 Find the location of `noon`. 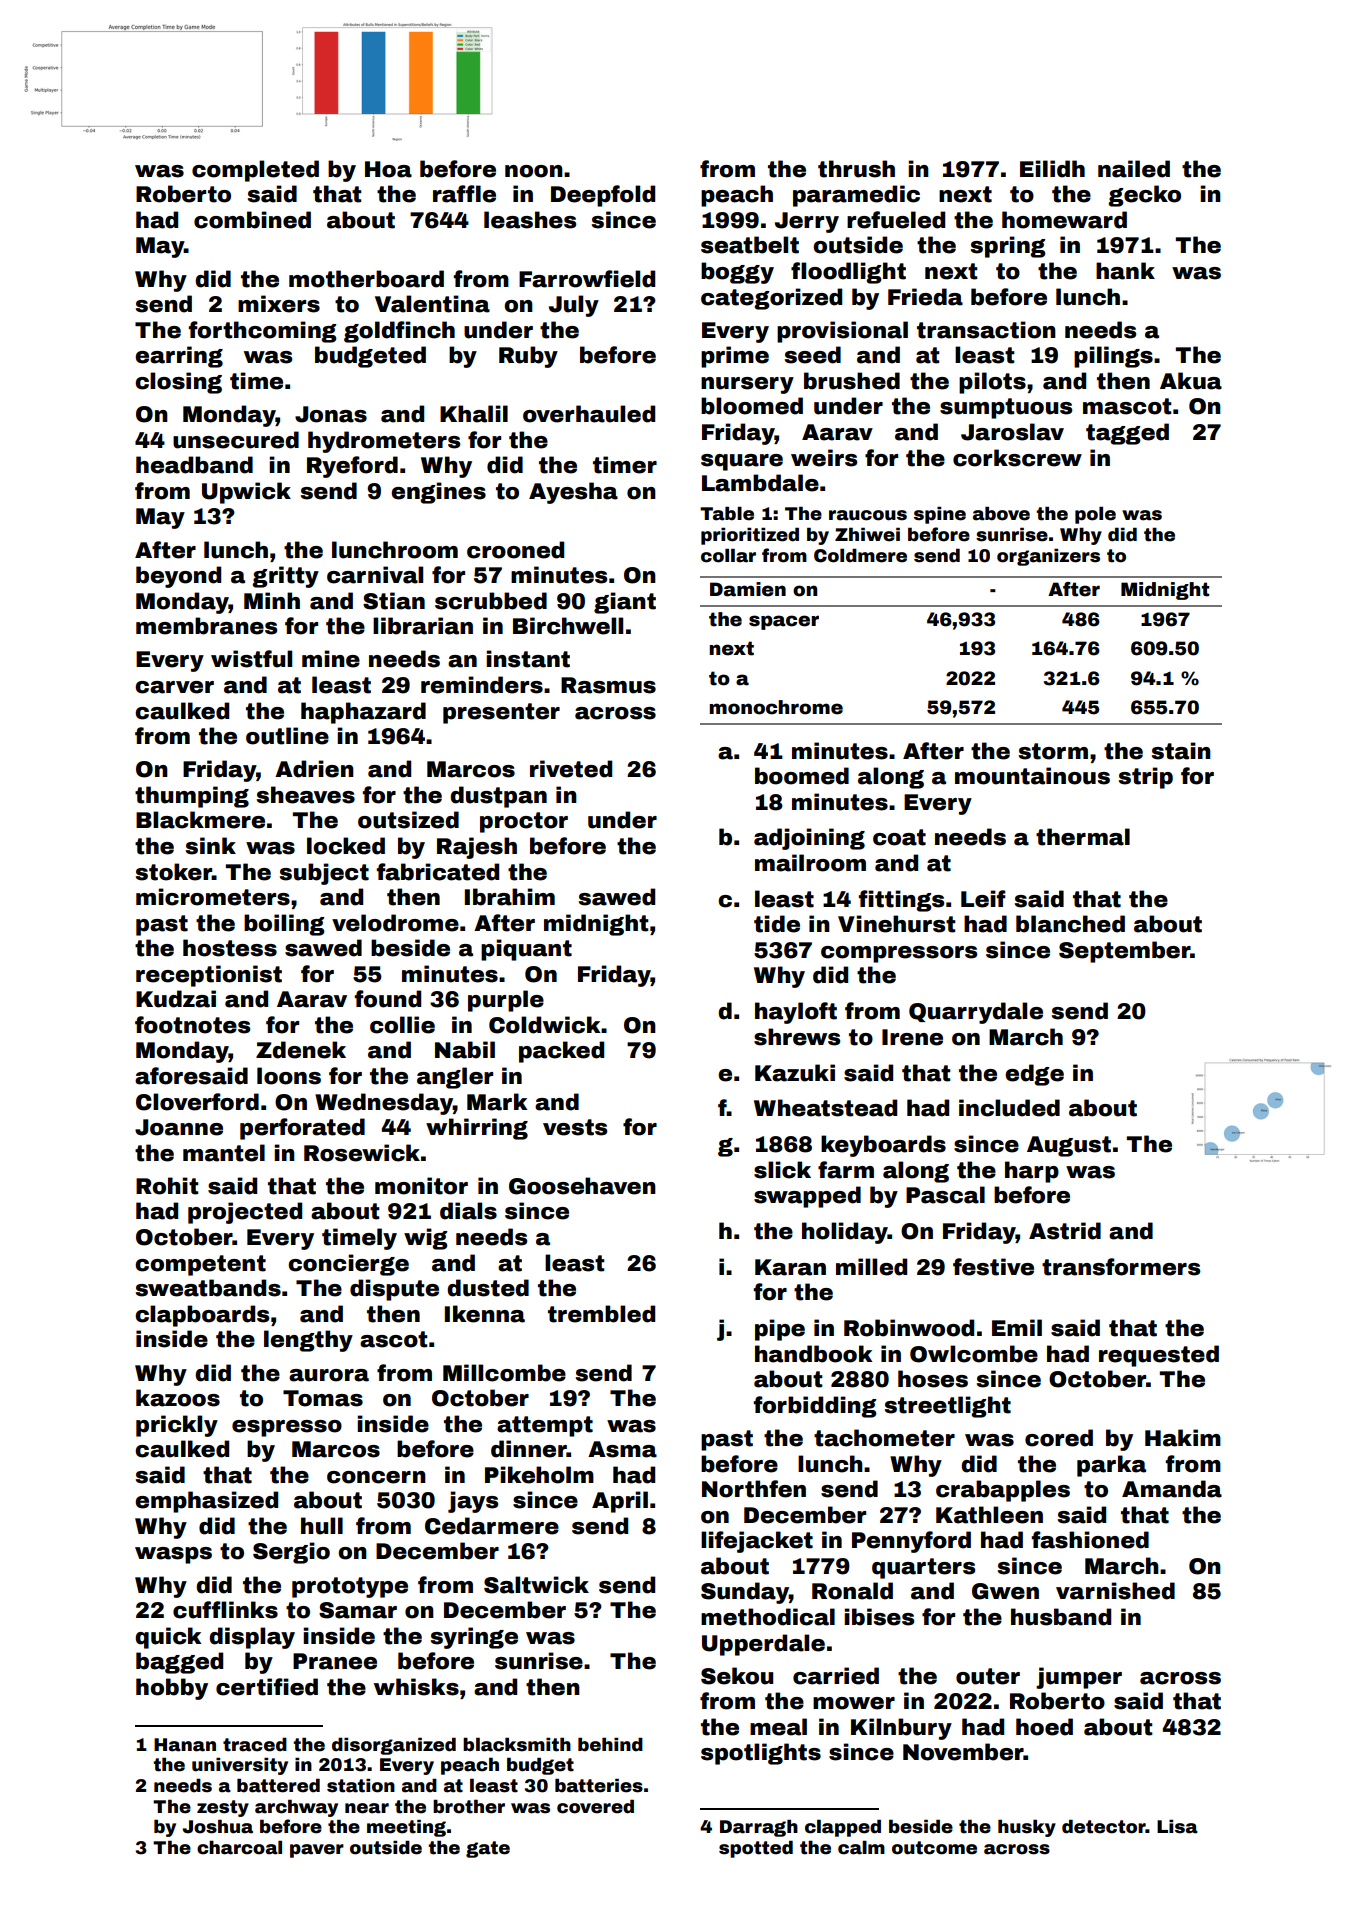

noon is located at coordinates (534, 171).
